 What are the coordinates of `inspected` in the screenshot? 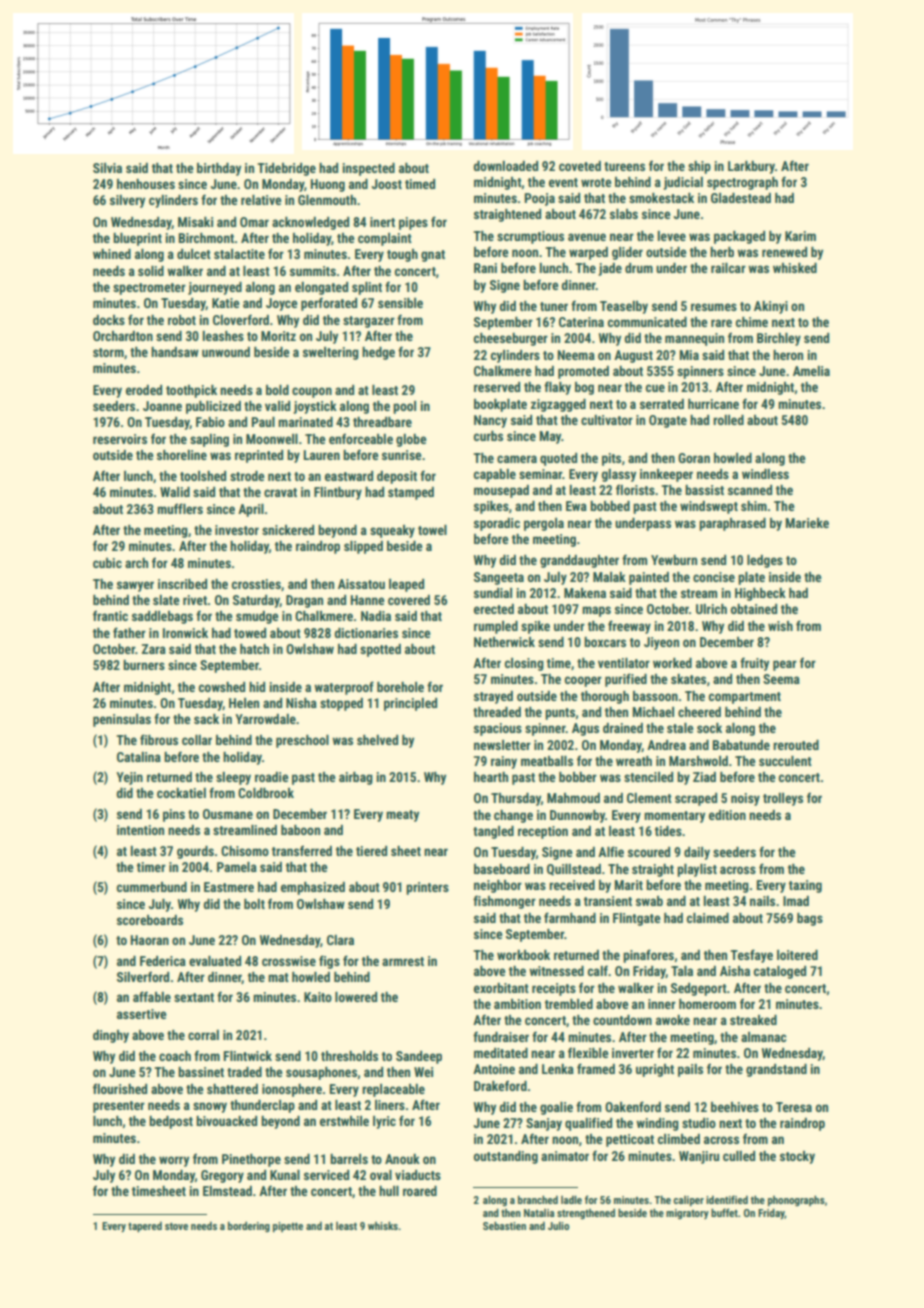 It's located at (369, 169).
